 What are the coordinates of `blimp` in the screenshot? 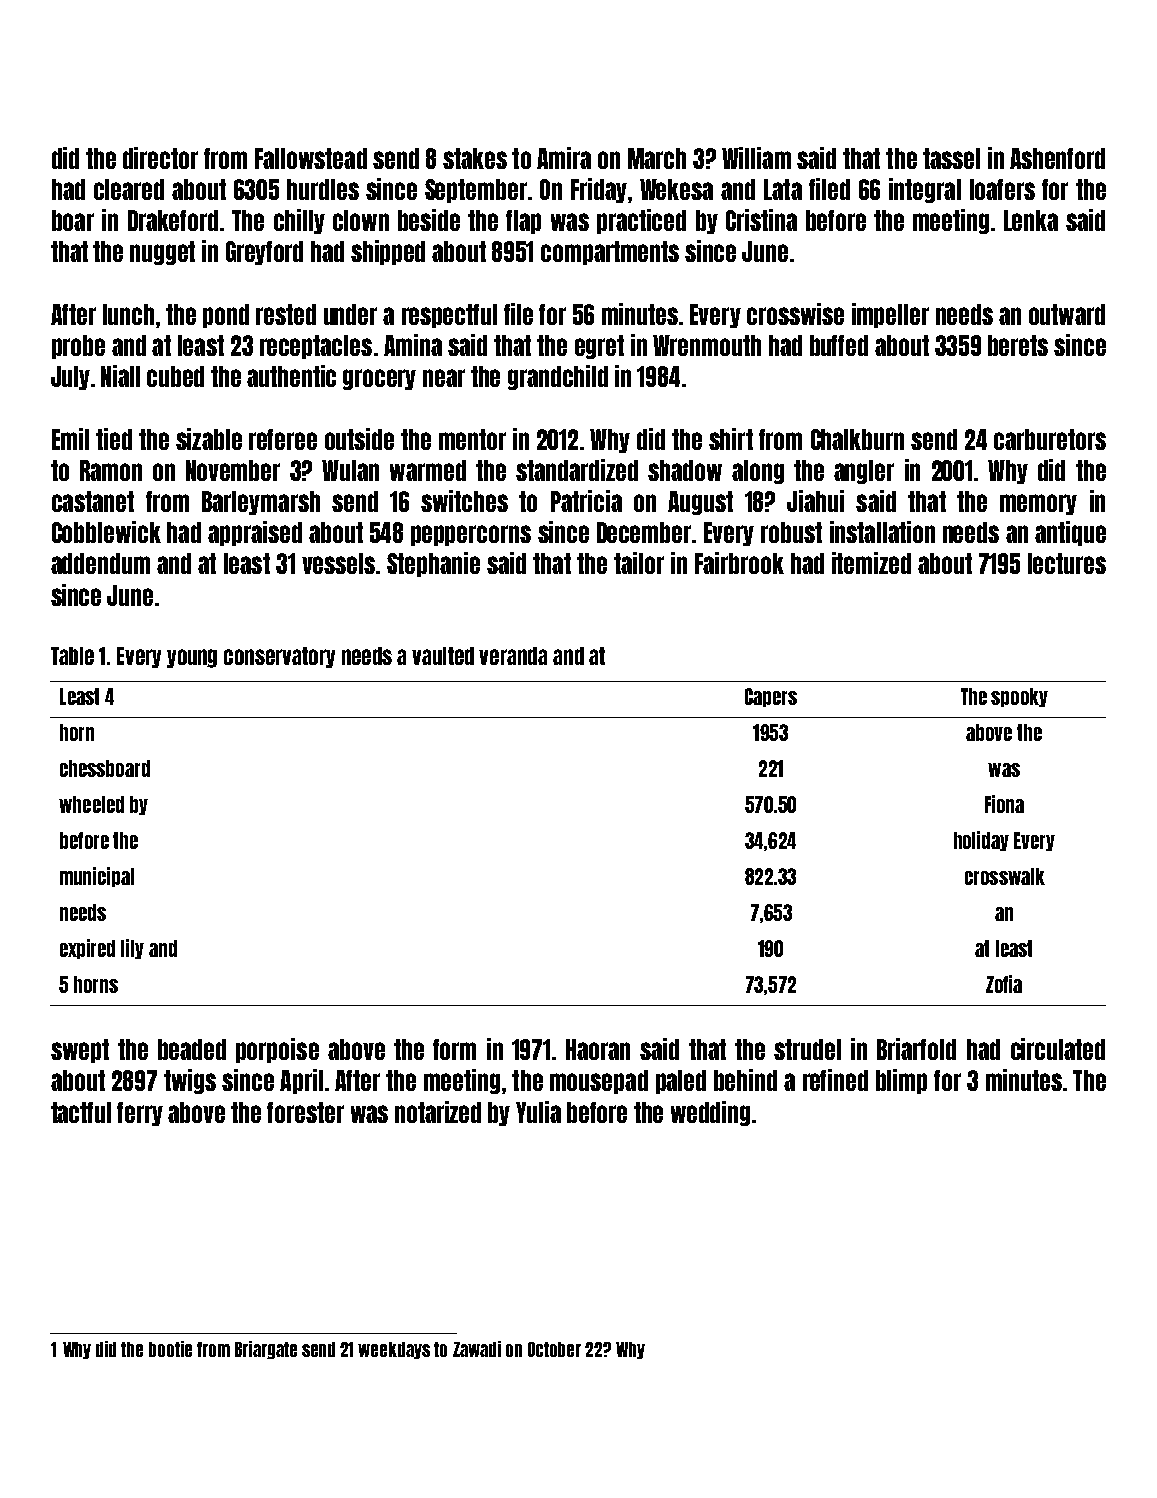 It's located at (901, 1081).
